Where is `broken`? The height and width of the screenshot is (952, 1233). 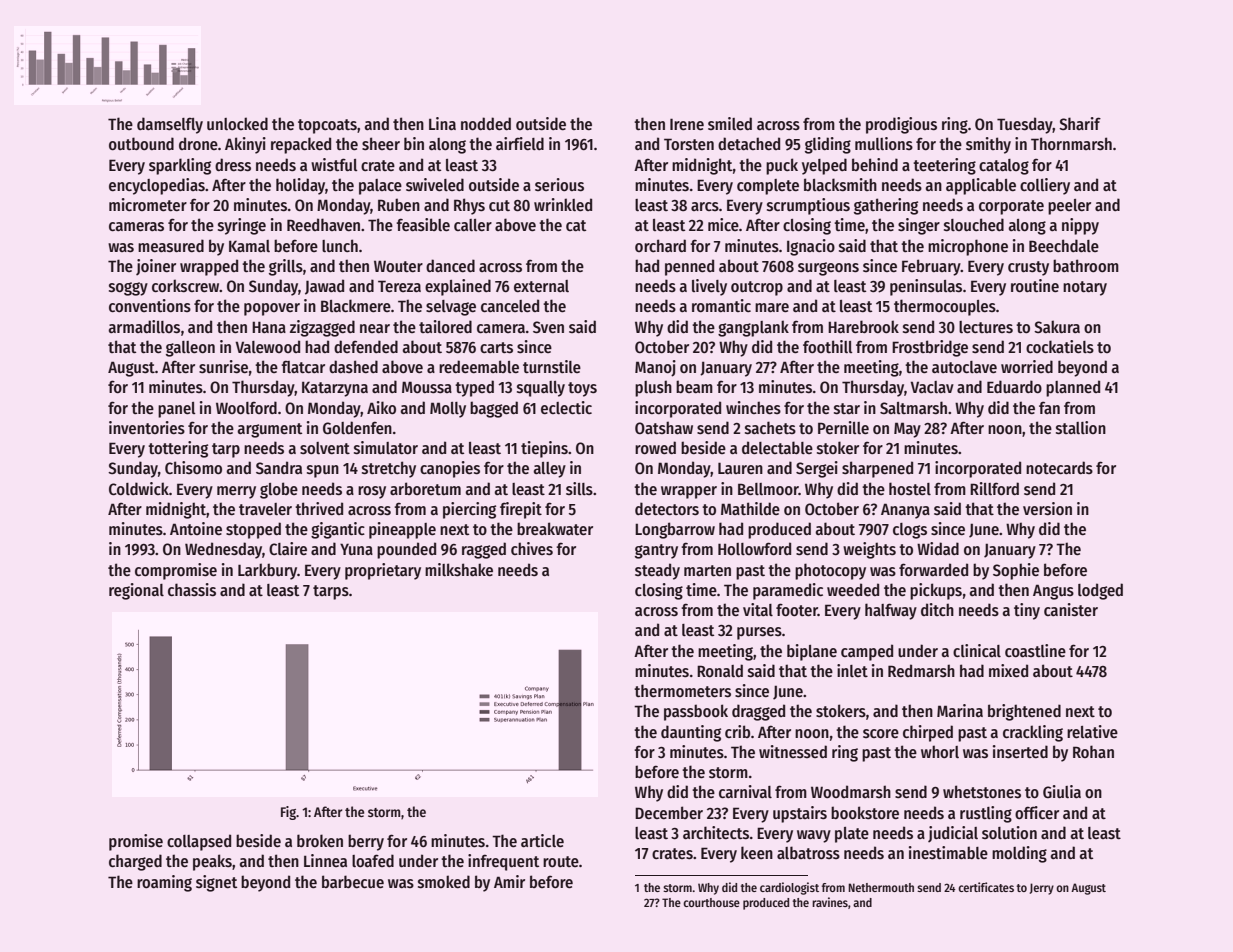
broken is located at coordinates (320, 840).
